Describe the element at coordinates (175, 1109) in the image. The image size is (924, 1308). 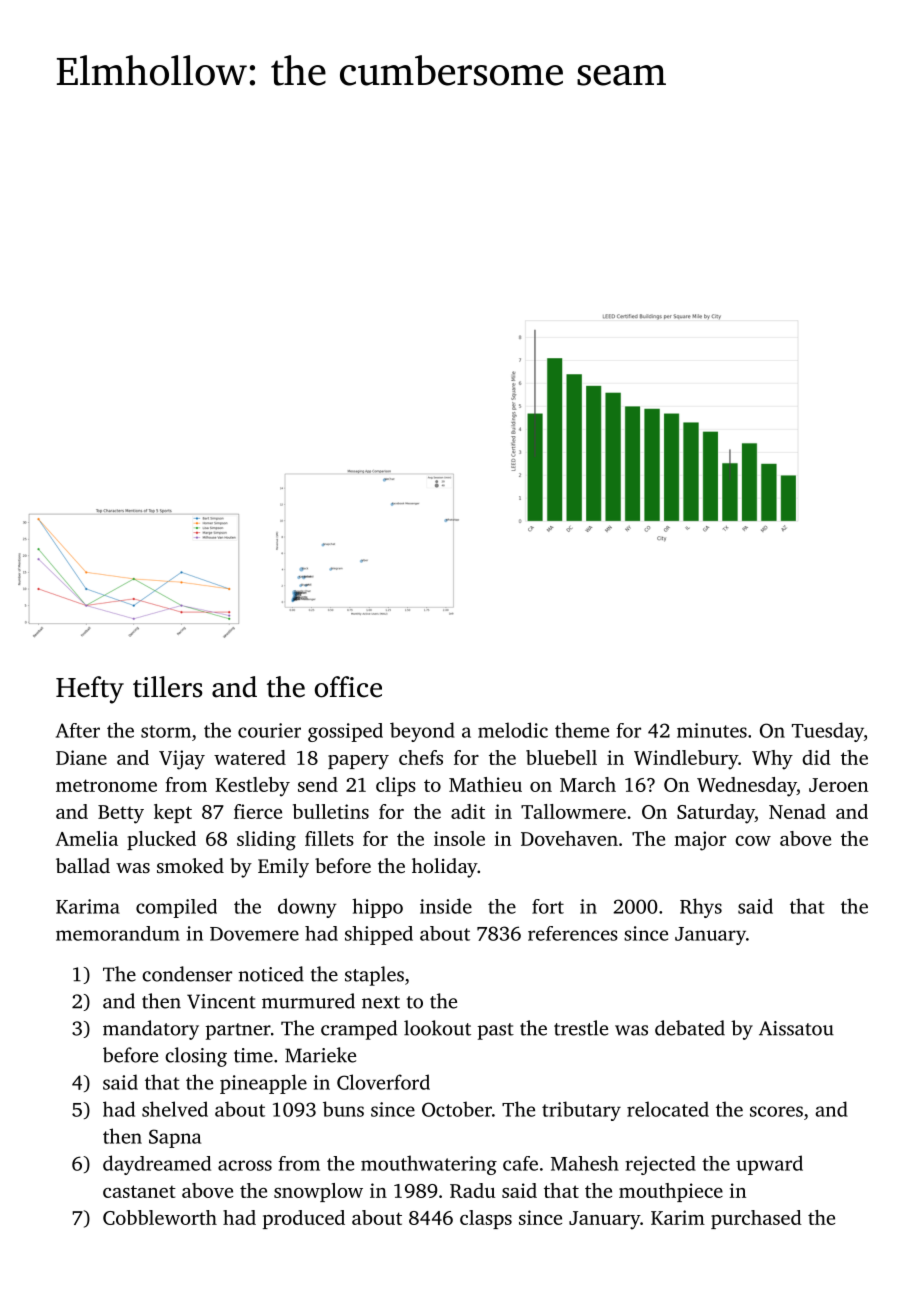
I see `shelved` at that location.
